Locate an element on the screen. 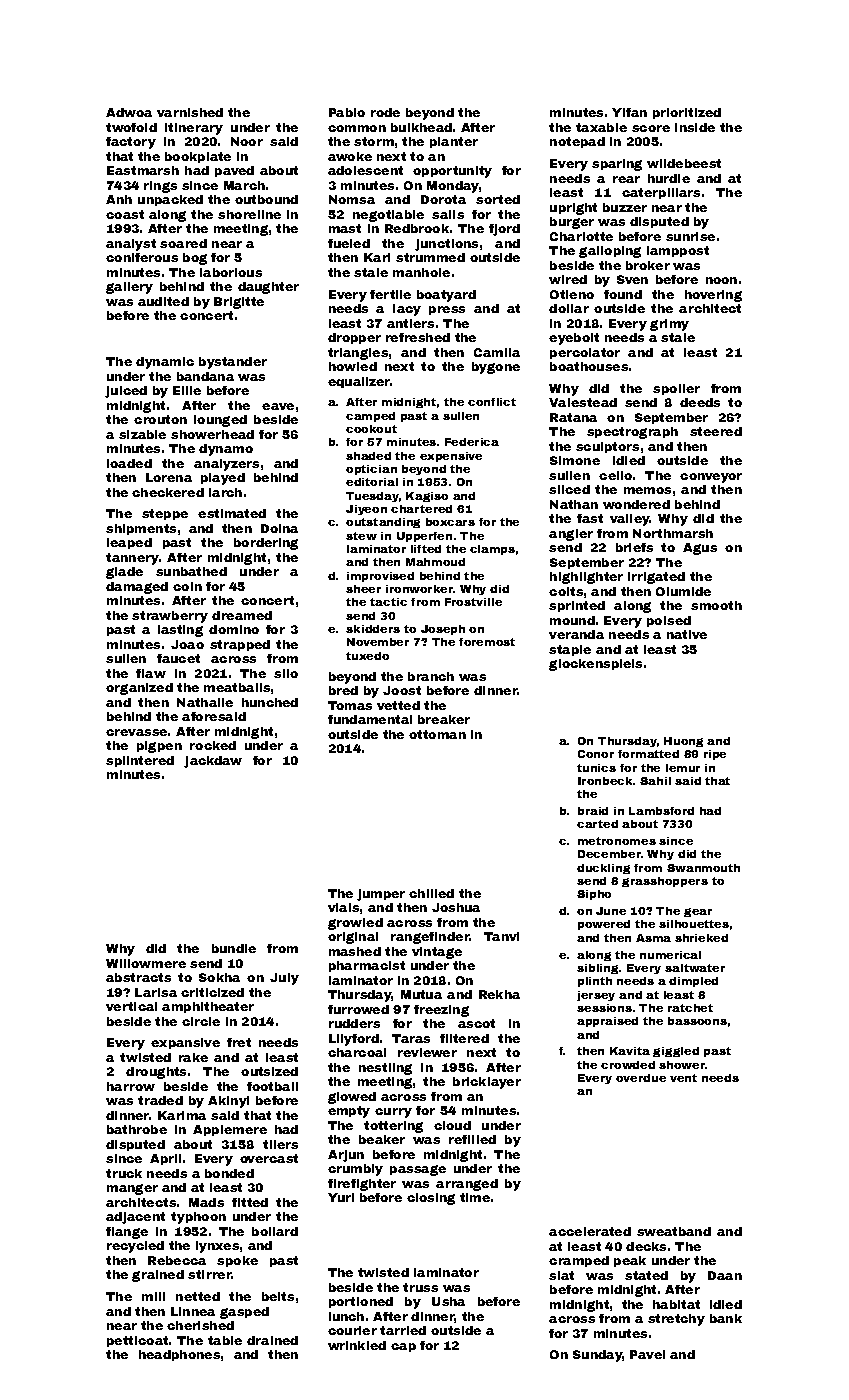 This screenshot has height=1400, width=849. analyst is located at coordinates (131, 245).
